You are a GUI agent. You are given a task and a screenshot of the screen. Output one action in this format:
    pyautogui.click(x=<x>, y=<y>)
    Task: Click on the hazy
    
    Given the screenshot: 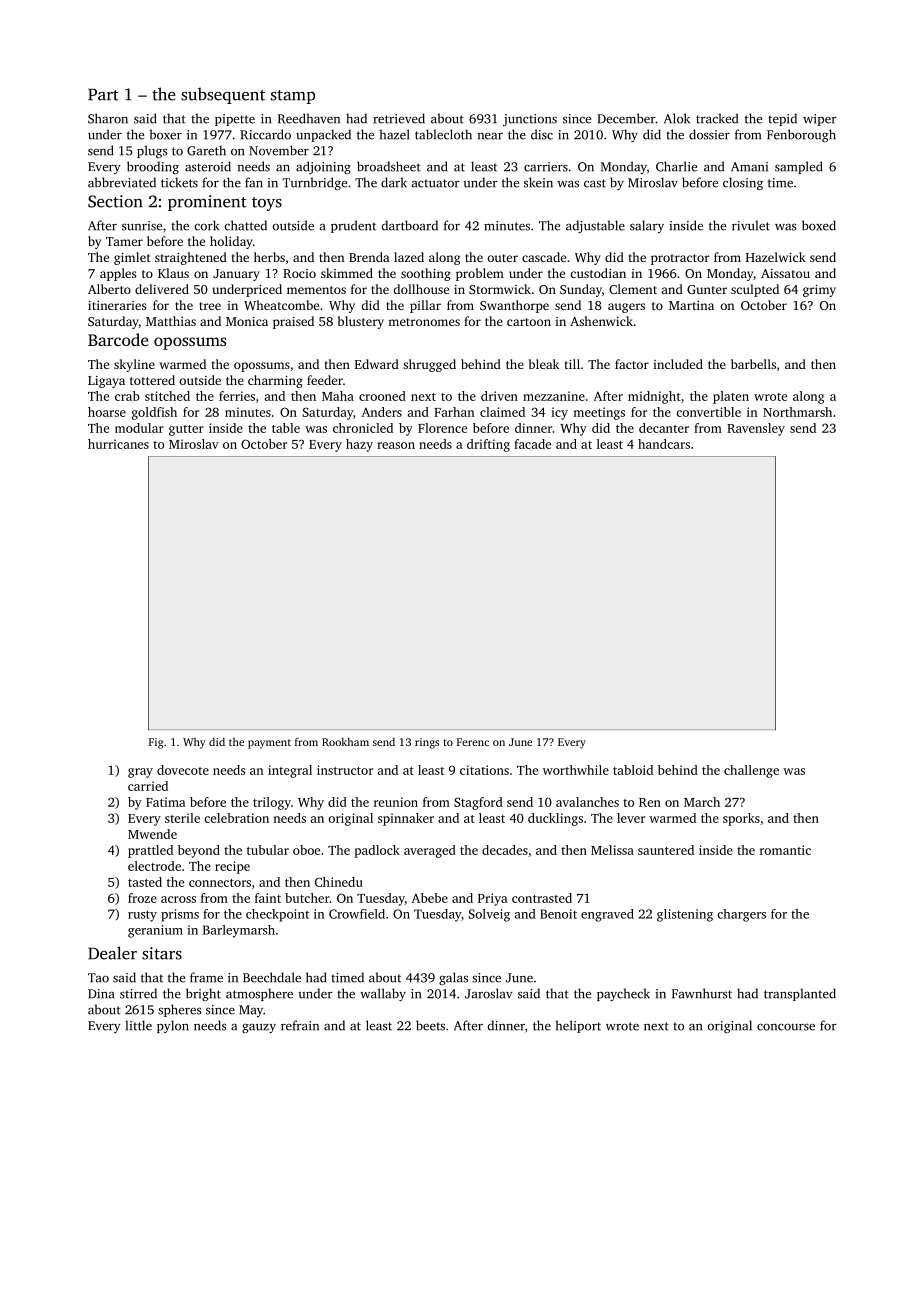 What is the action you would take?
    pyautogui.click(x=359, y=445)
